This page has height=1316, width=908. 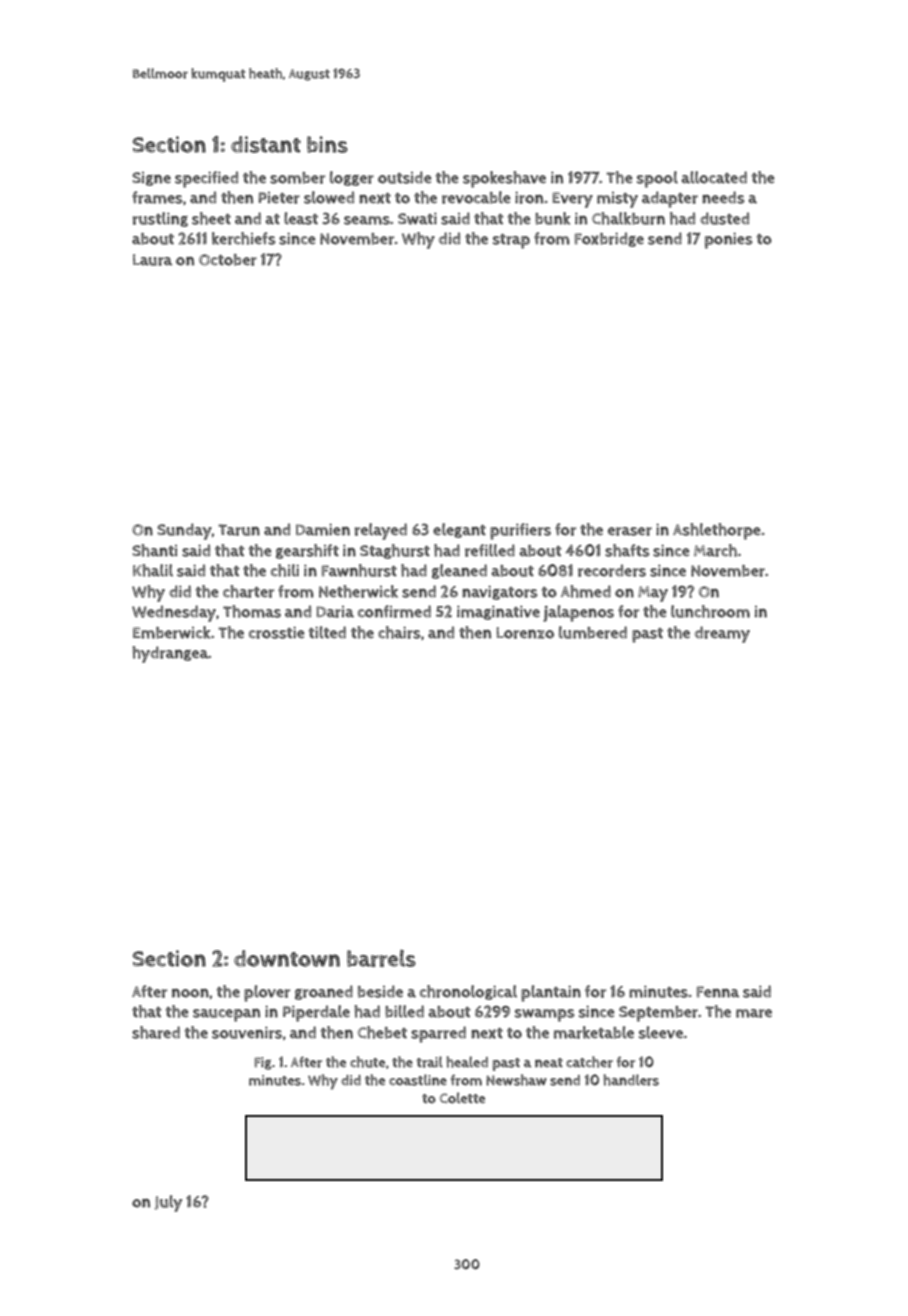 What do you see at coordinates (462, 1098) in the page?
I see `Colette` at bounding box center [462, 1098].
